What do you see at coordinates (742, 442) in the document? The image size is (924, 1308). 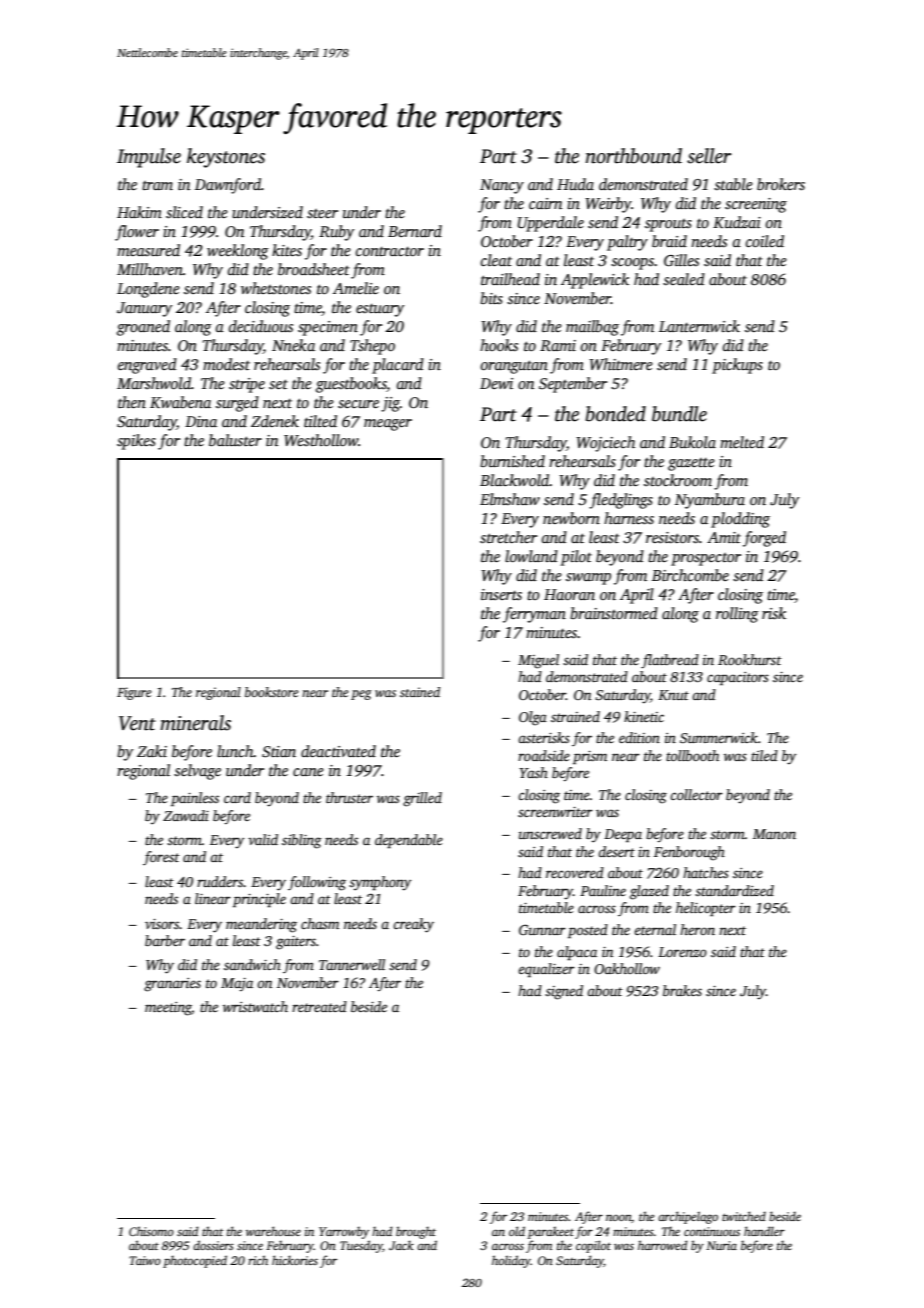 I see `melted` at bounding box center [742, 442].
